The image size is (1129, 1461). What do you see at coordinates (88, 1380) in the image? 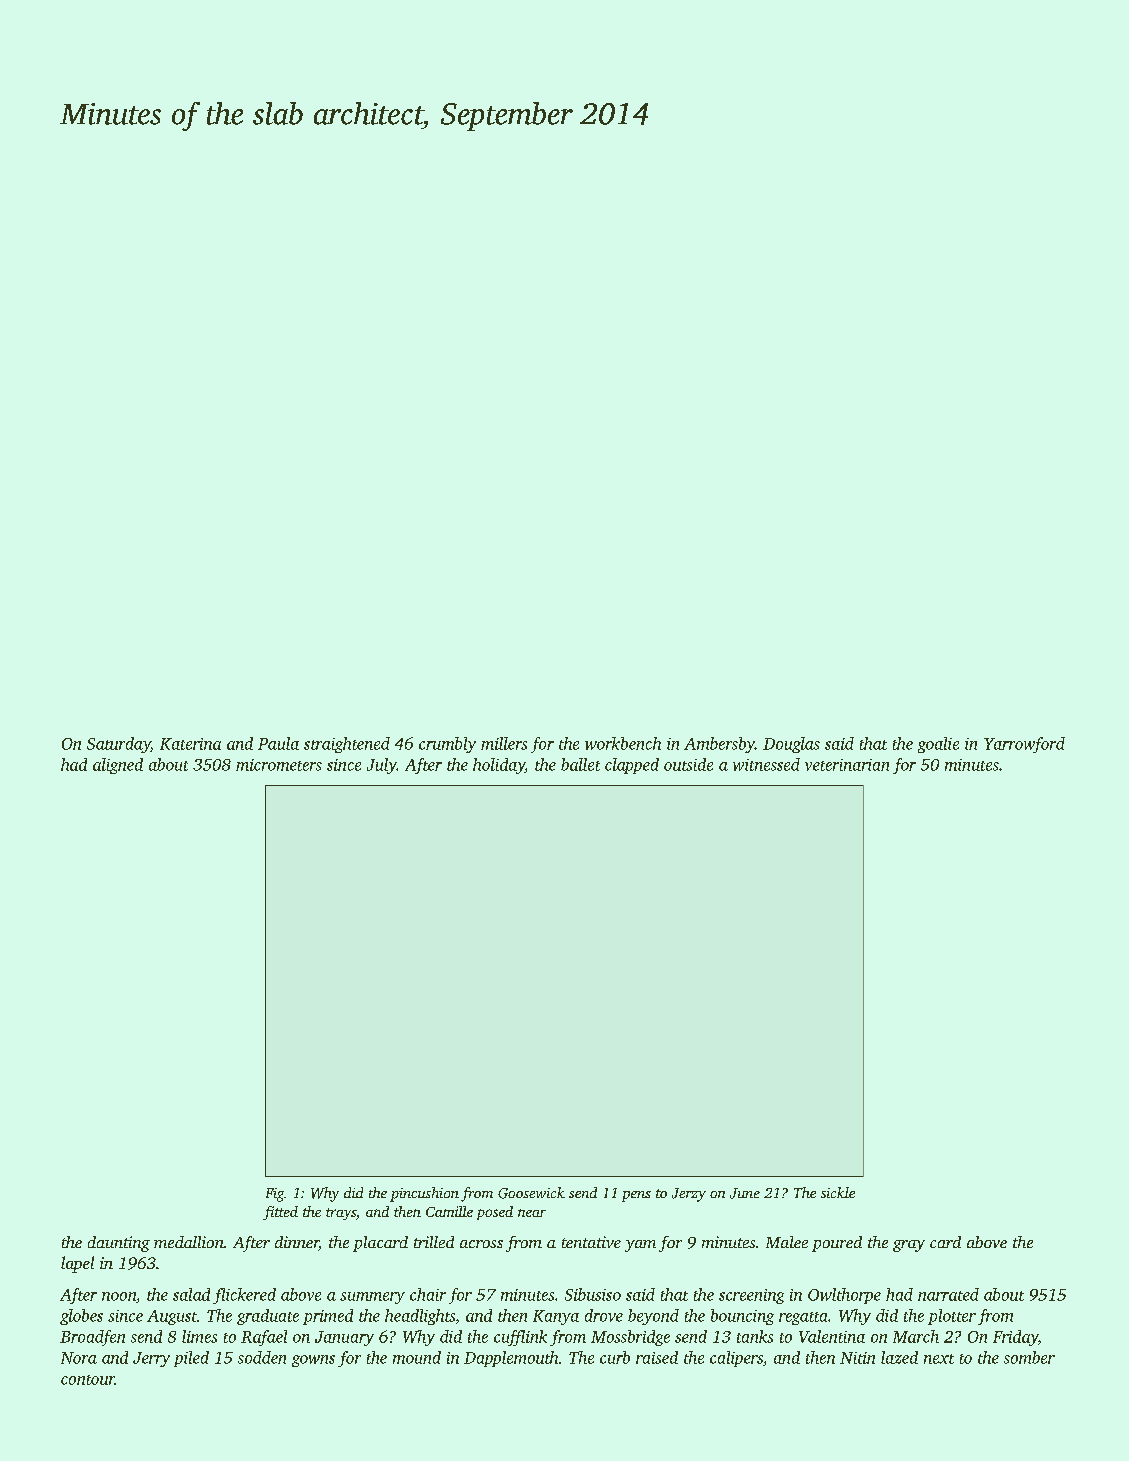
I see `contour` at bounding box center [88, 1380].
